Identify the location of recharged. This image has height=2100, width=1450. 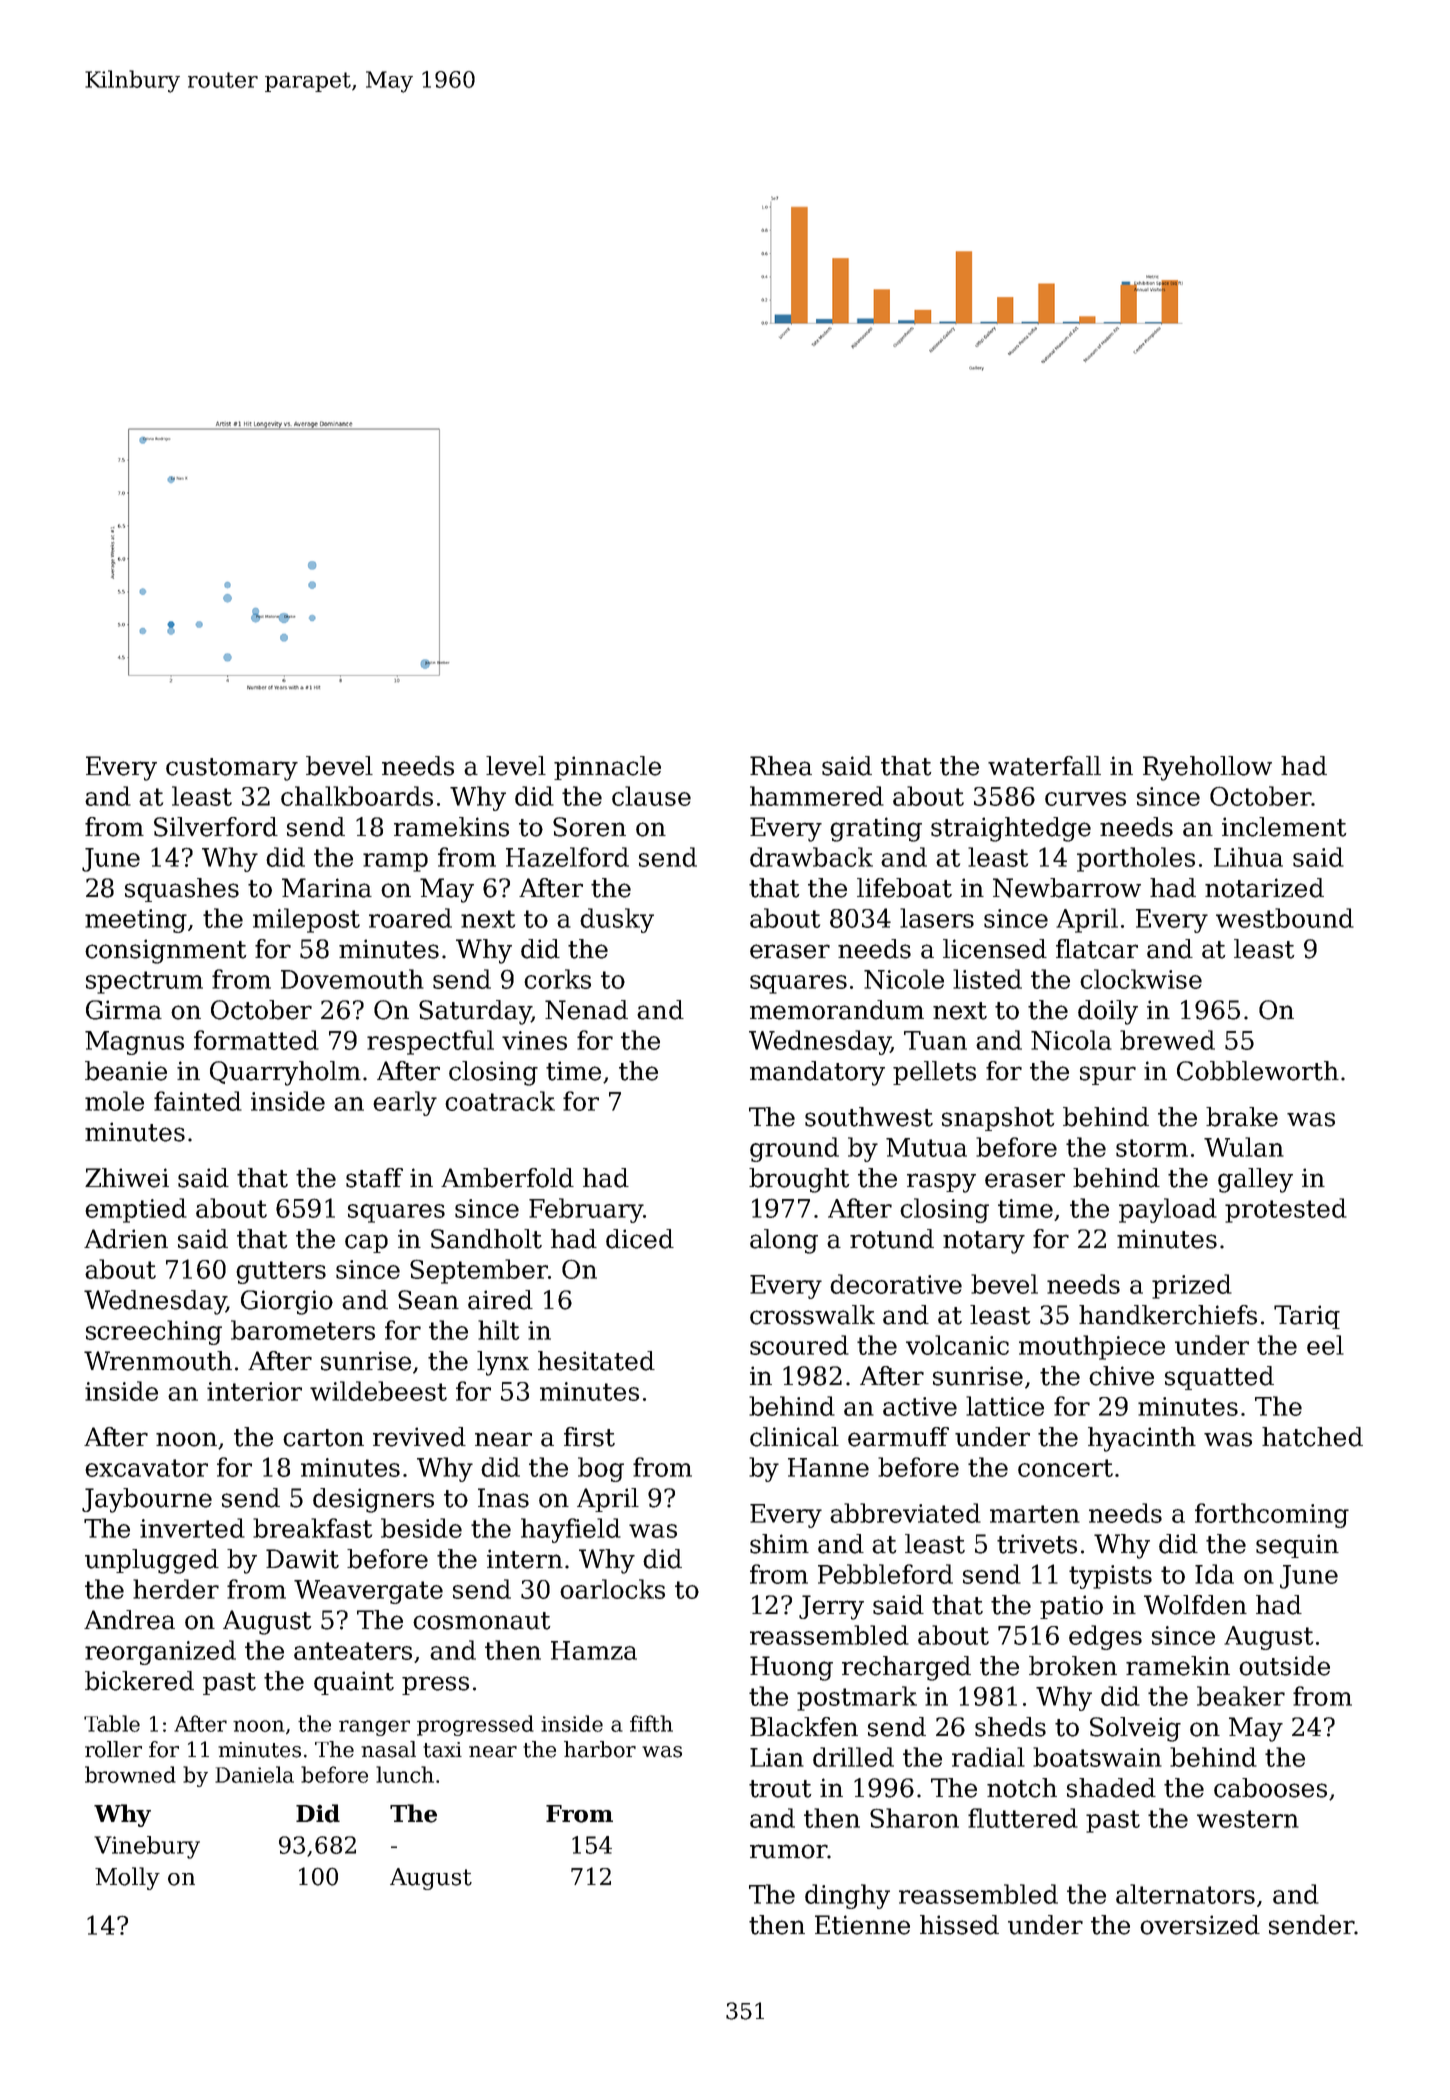
(906, 1668).
